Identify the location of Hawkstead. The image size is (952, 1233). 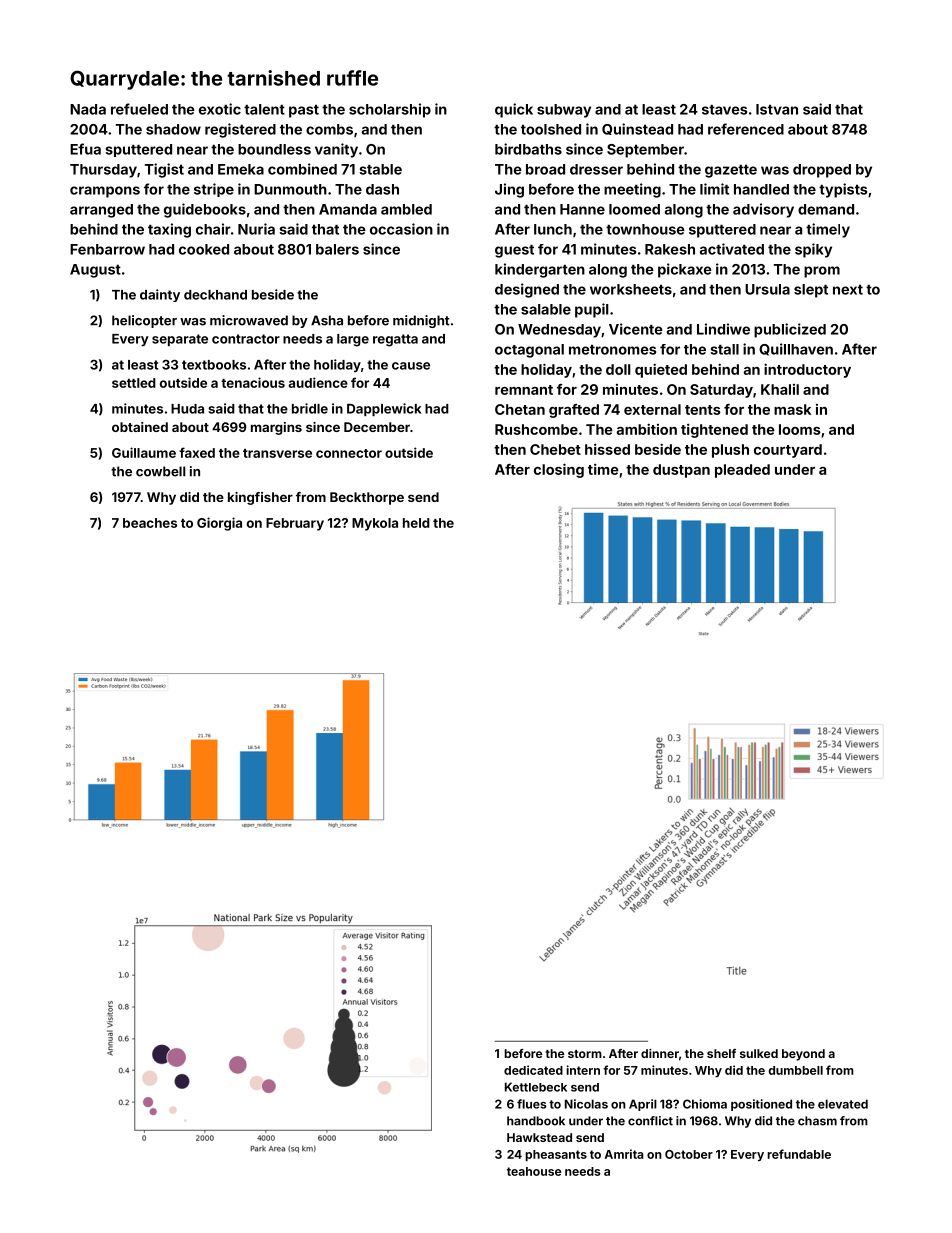
(539, 1137).
